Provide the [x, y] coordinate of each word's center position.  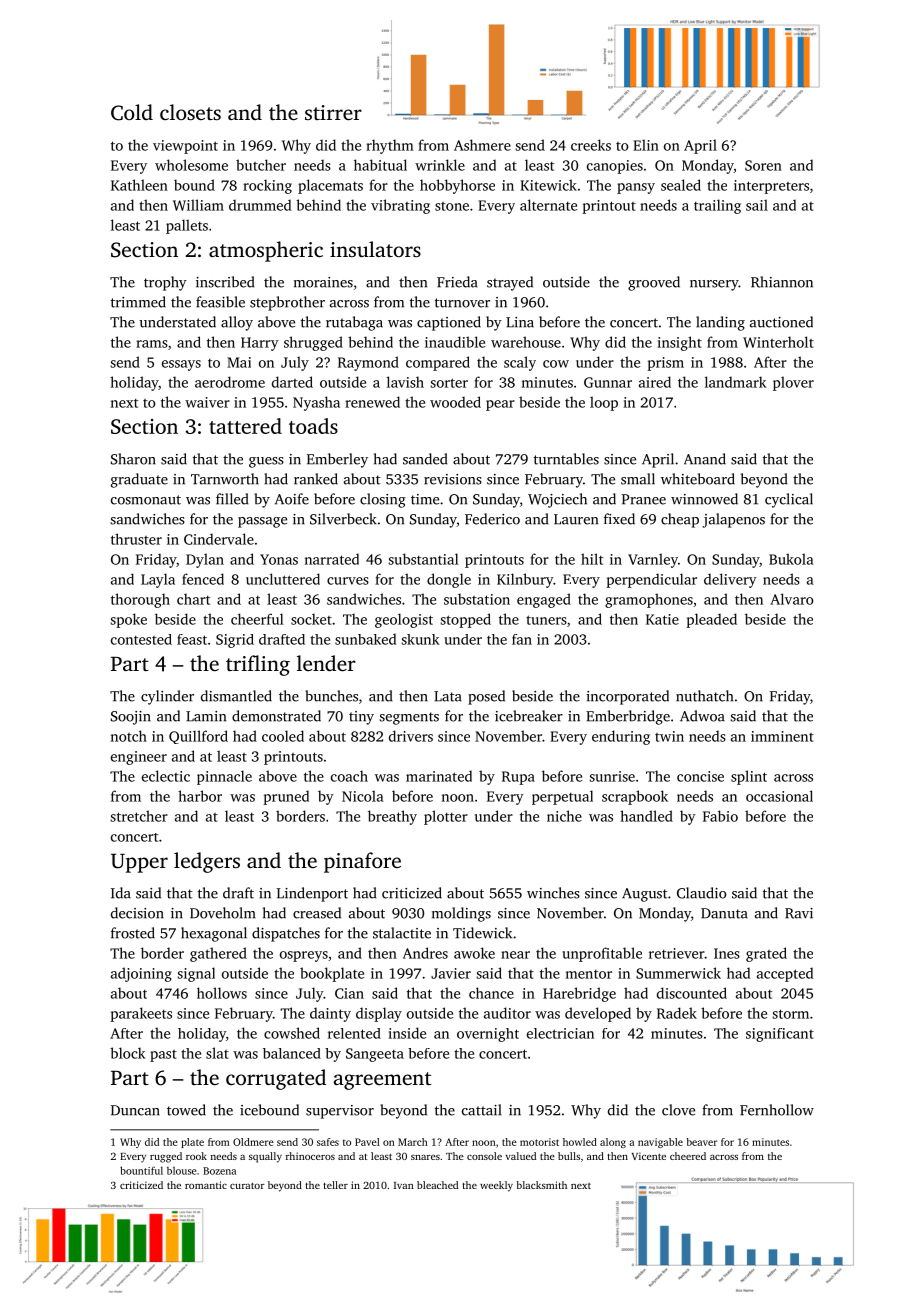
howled [580, 1142]
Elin [646, 145]
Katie [662, 619]
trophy [165, 283]
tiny [361, 718]
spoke [128, 620]
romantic [206, 1185]
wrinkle [440, 165]
